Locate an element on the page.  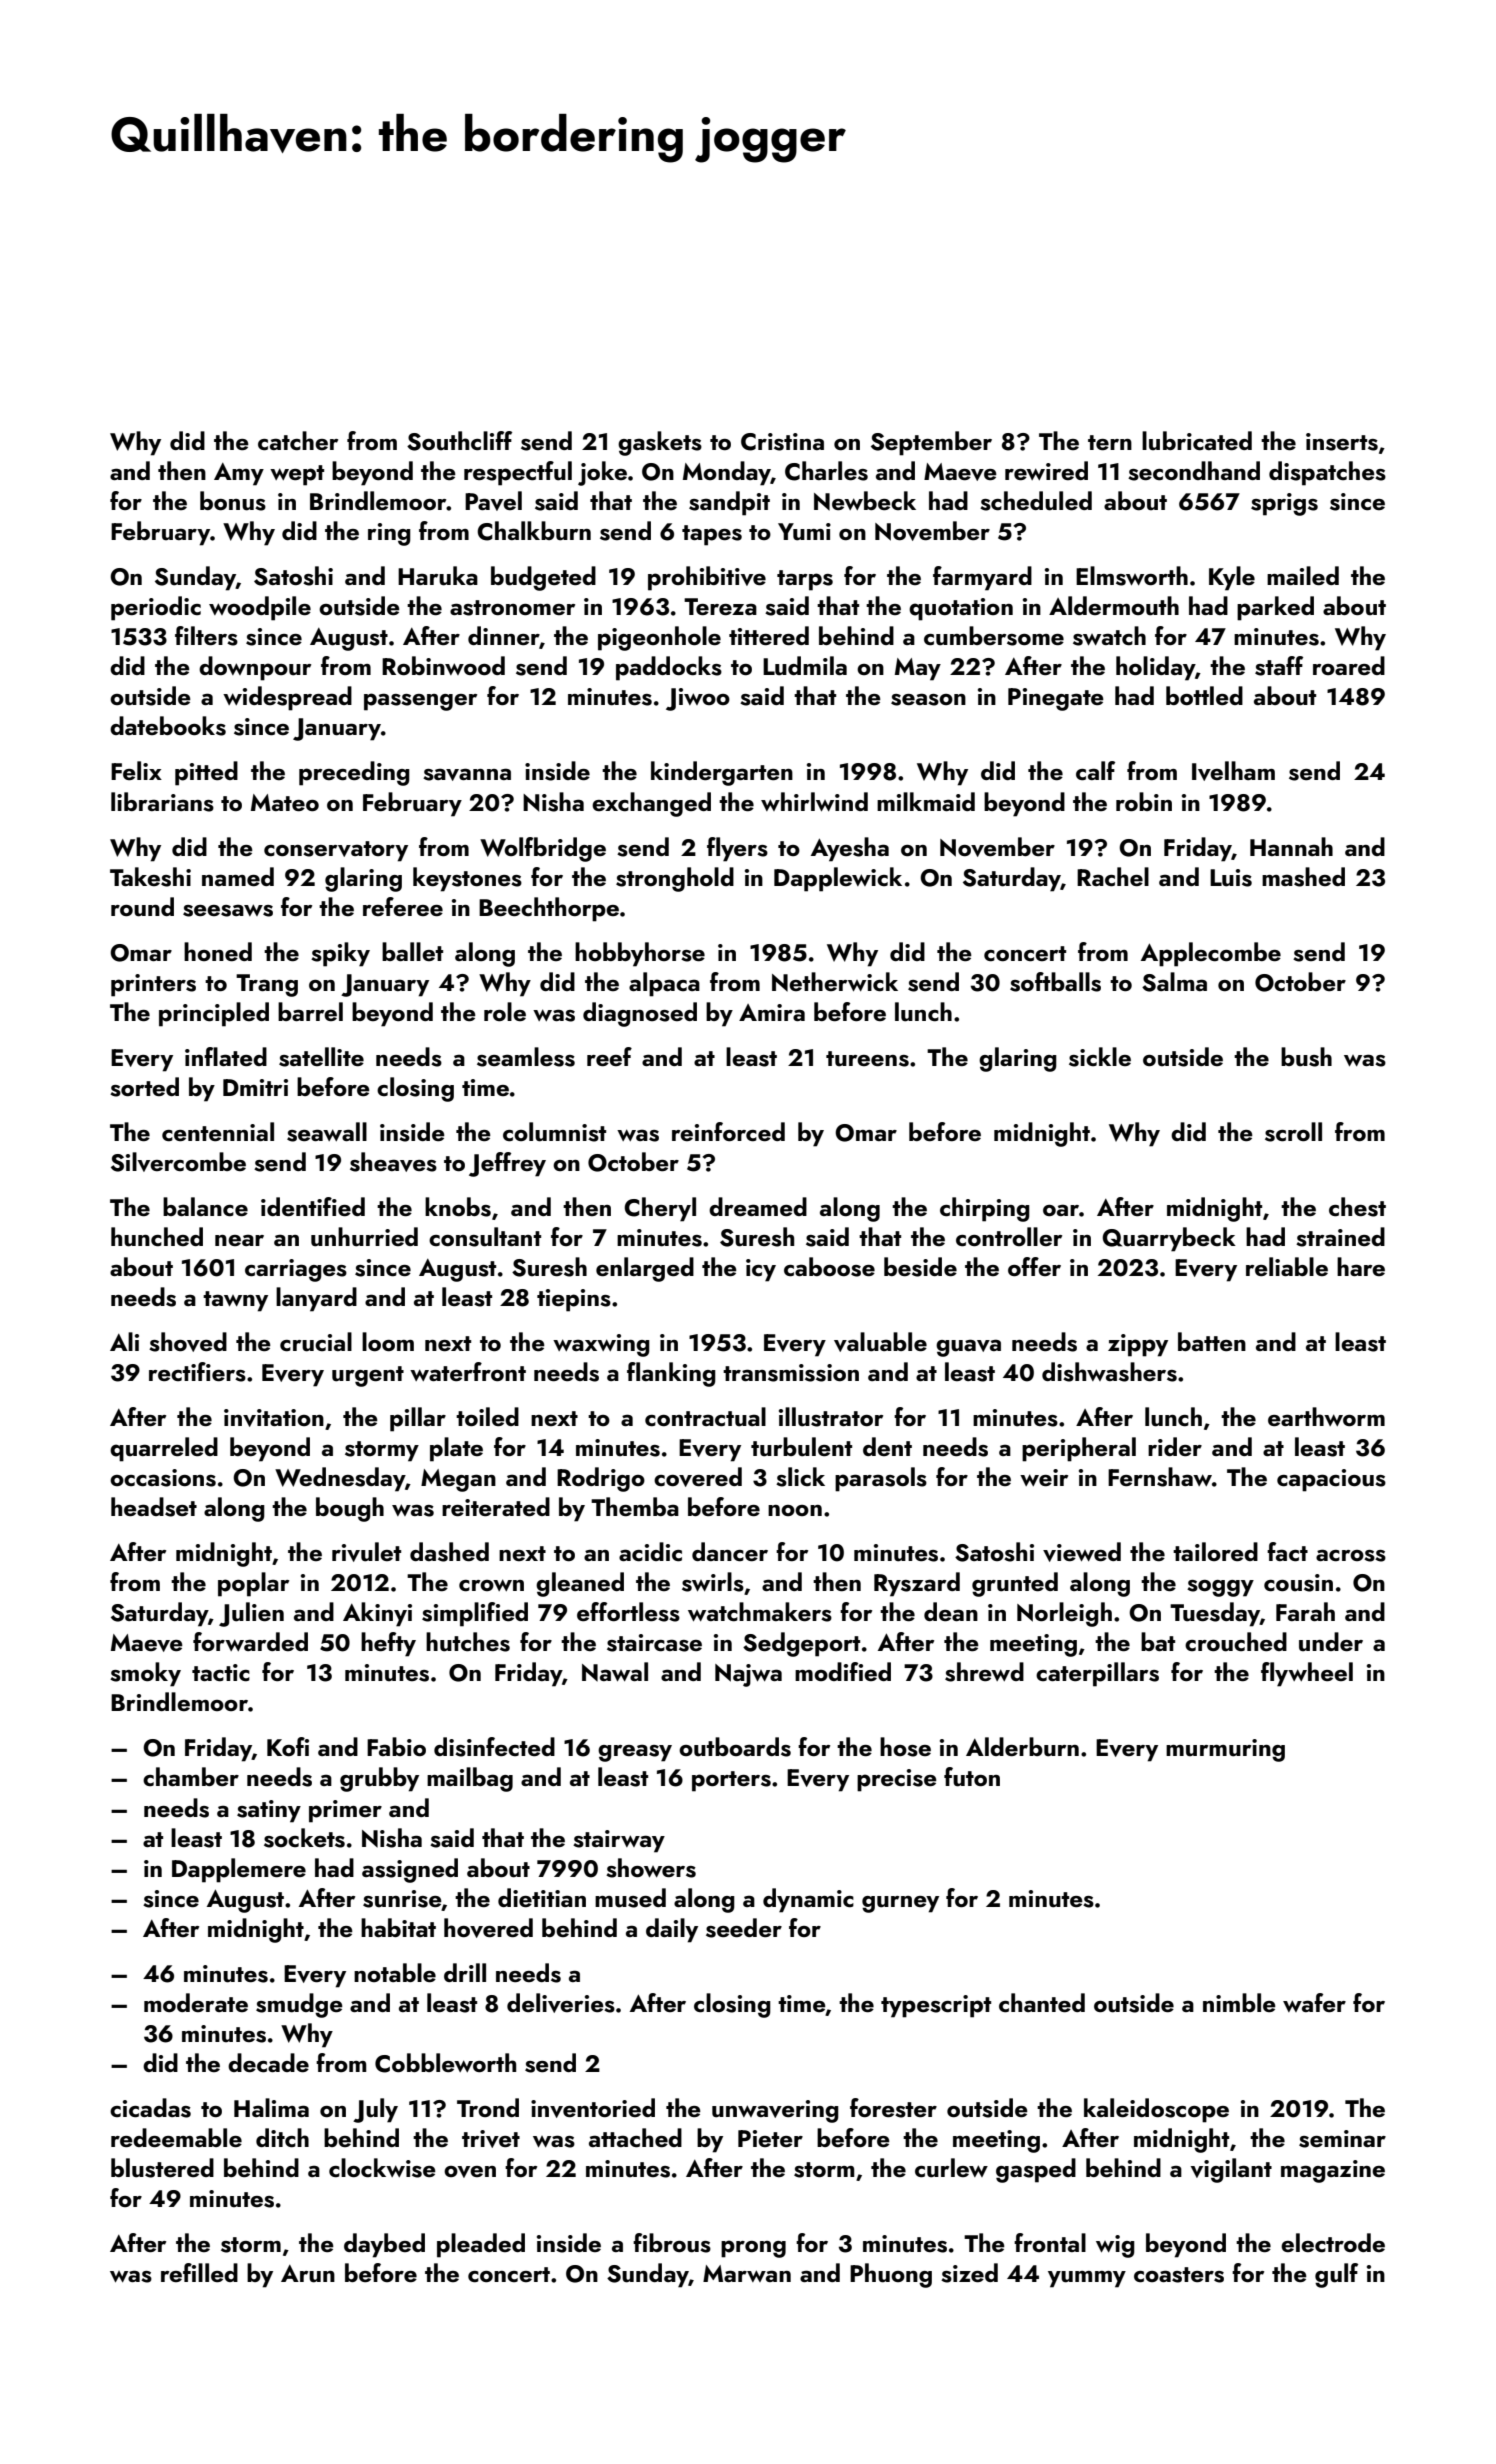
seeder is located at coordinates (744, 1928).
